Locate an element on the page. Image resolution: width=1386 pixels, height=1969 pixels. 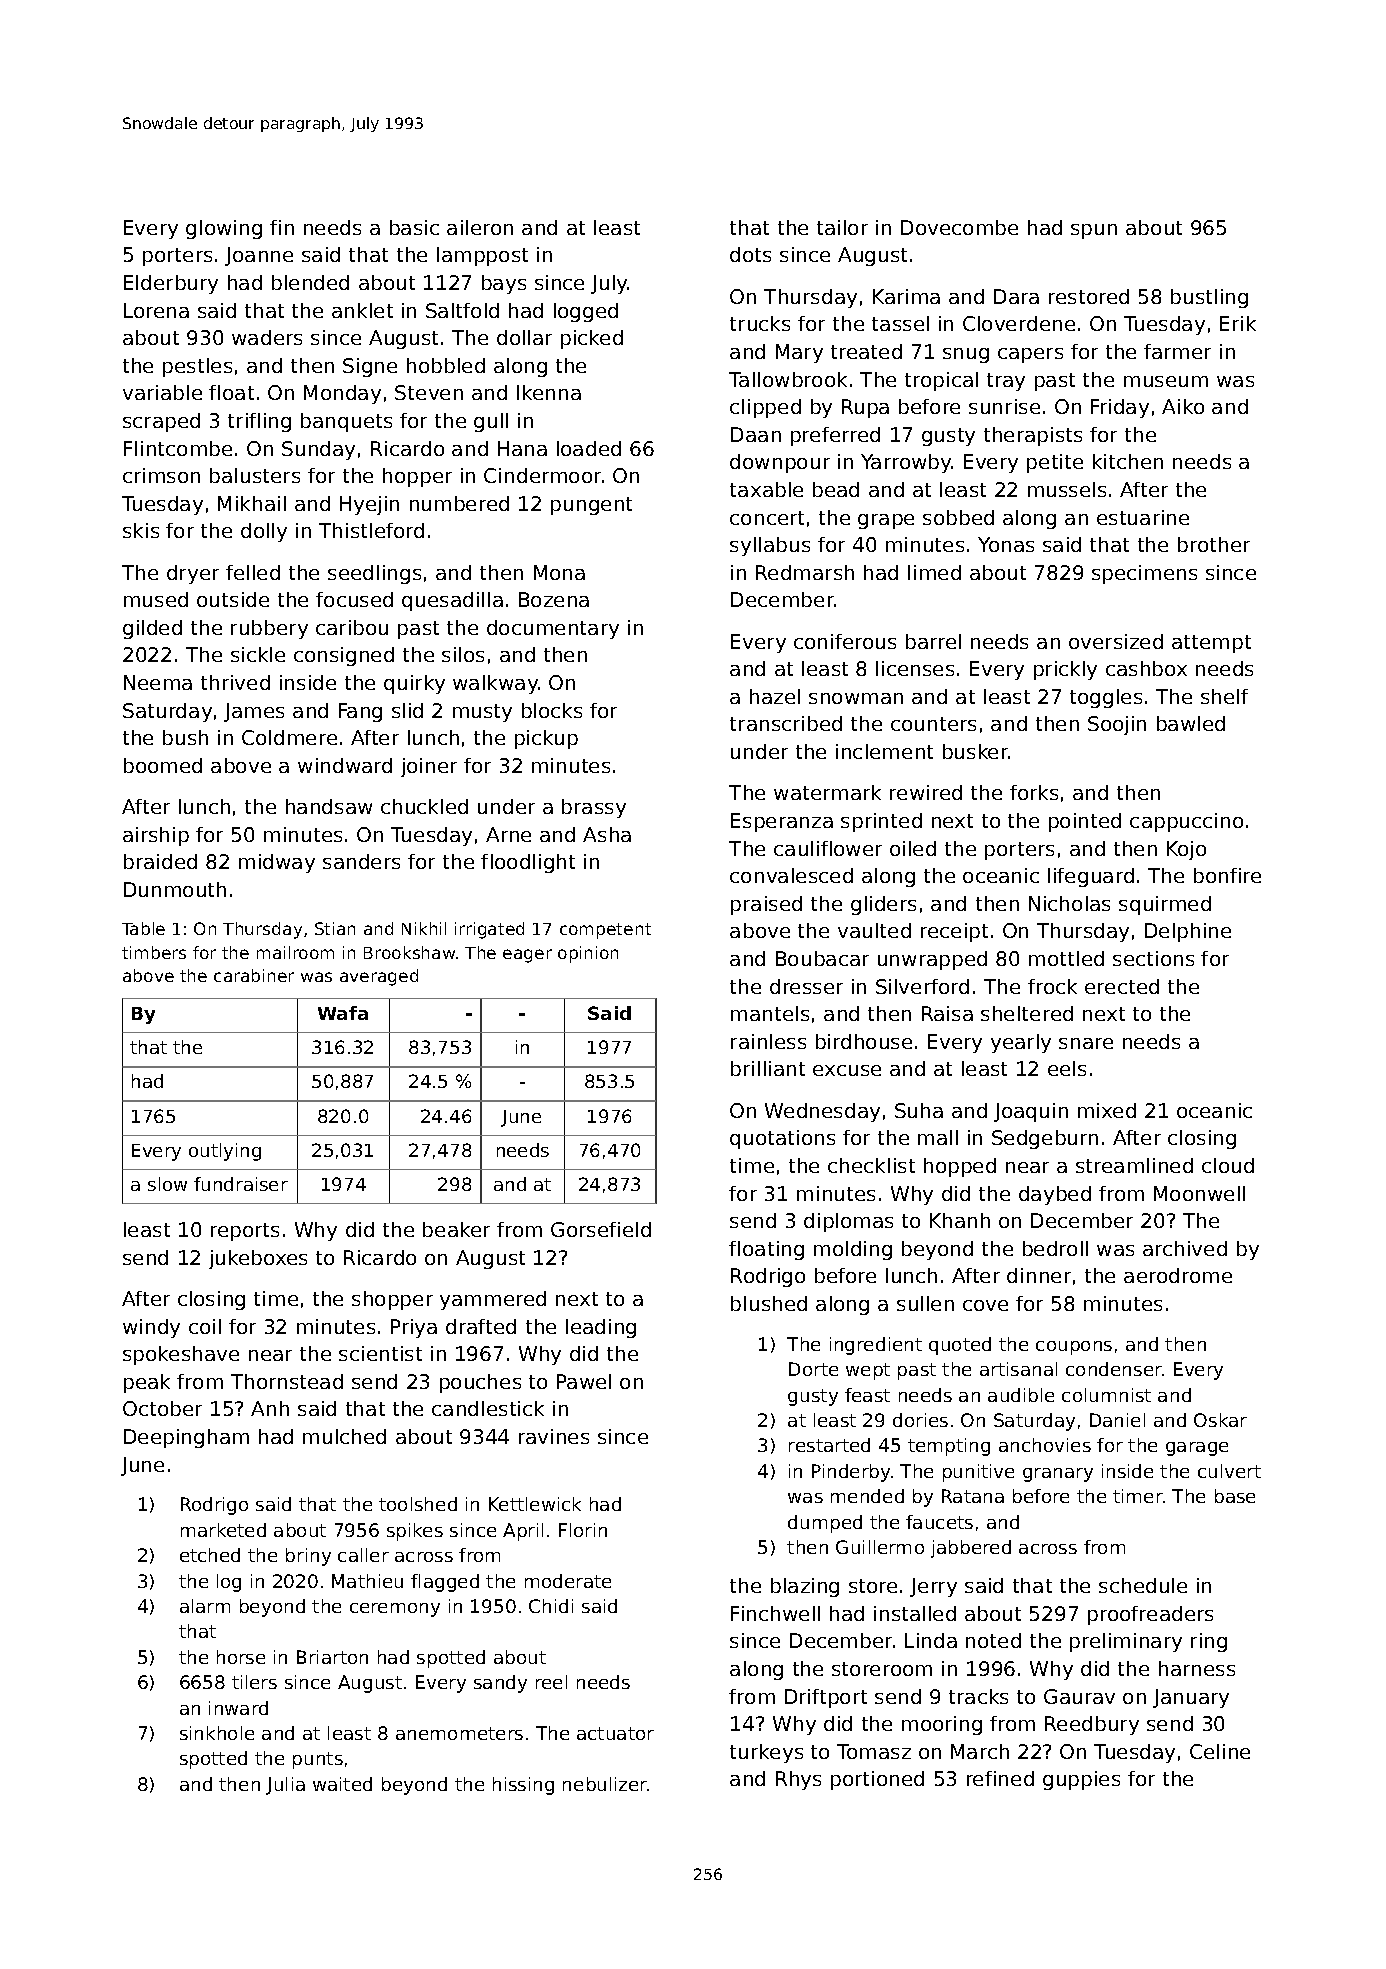
sandy is located at coordinates (500, 1684).
